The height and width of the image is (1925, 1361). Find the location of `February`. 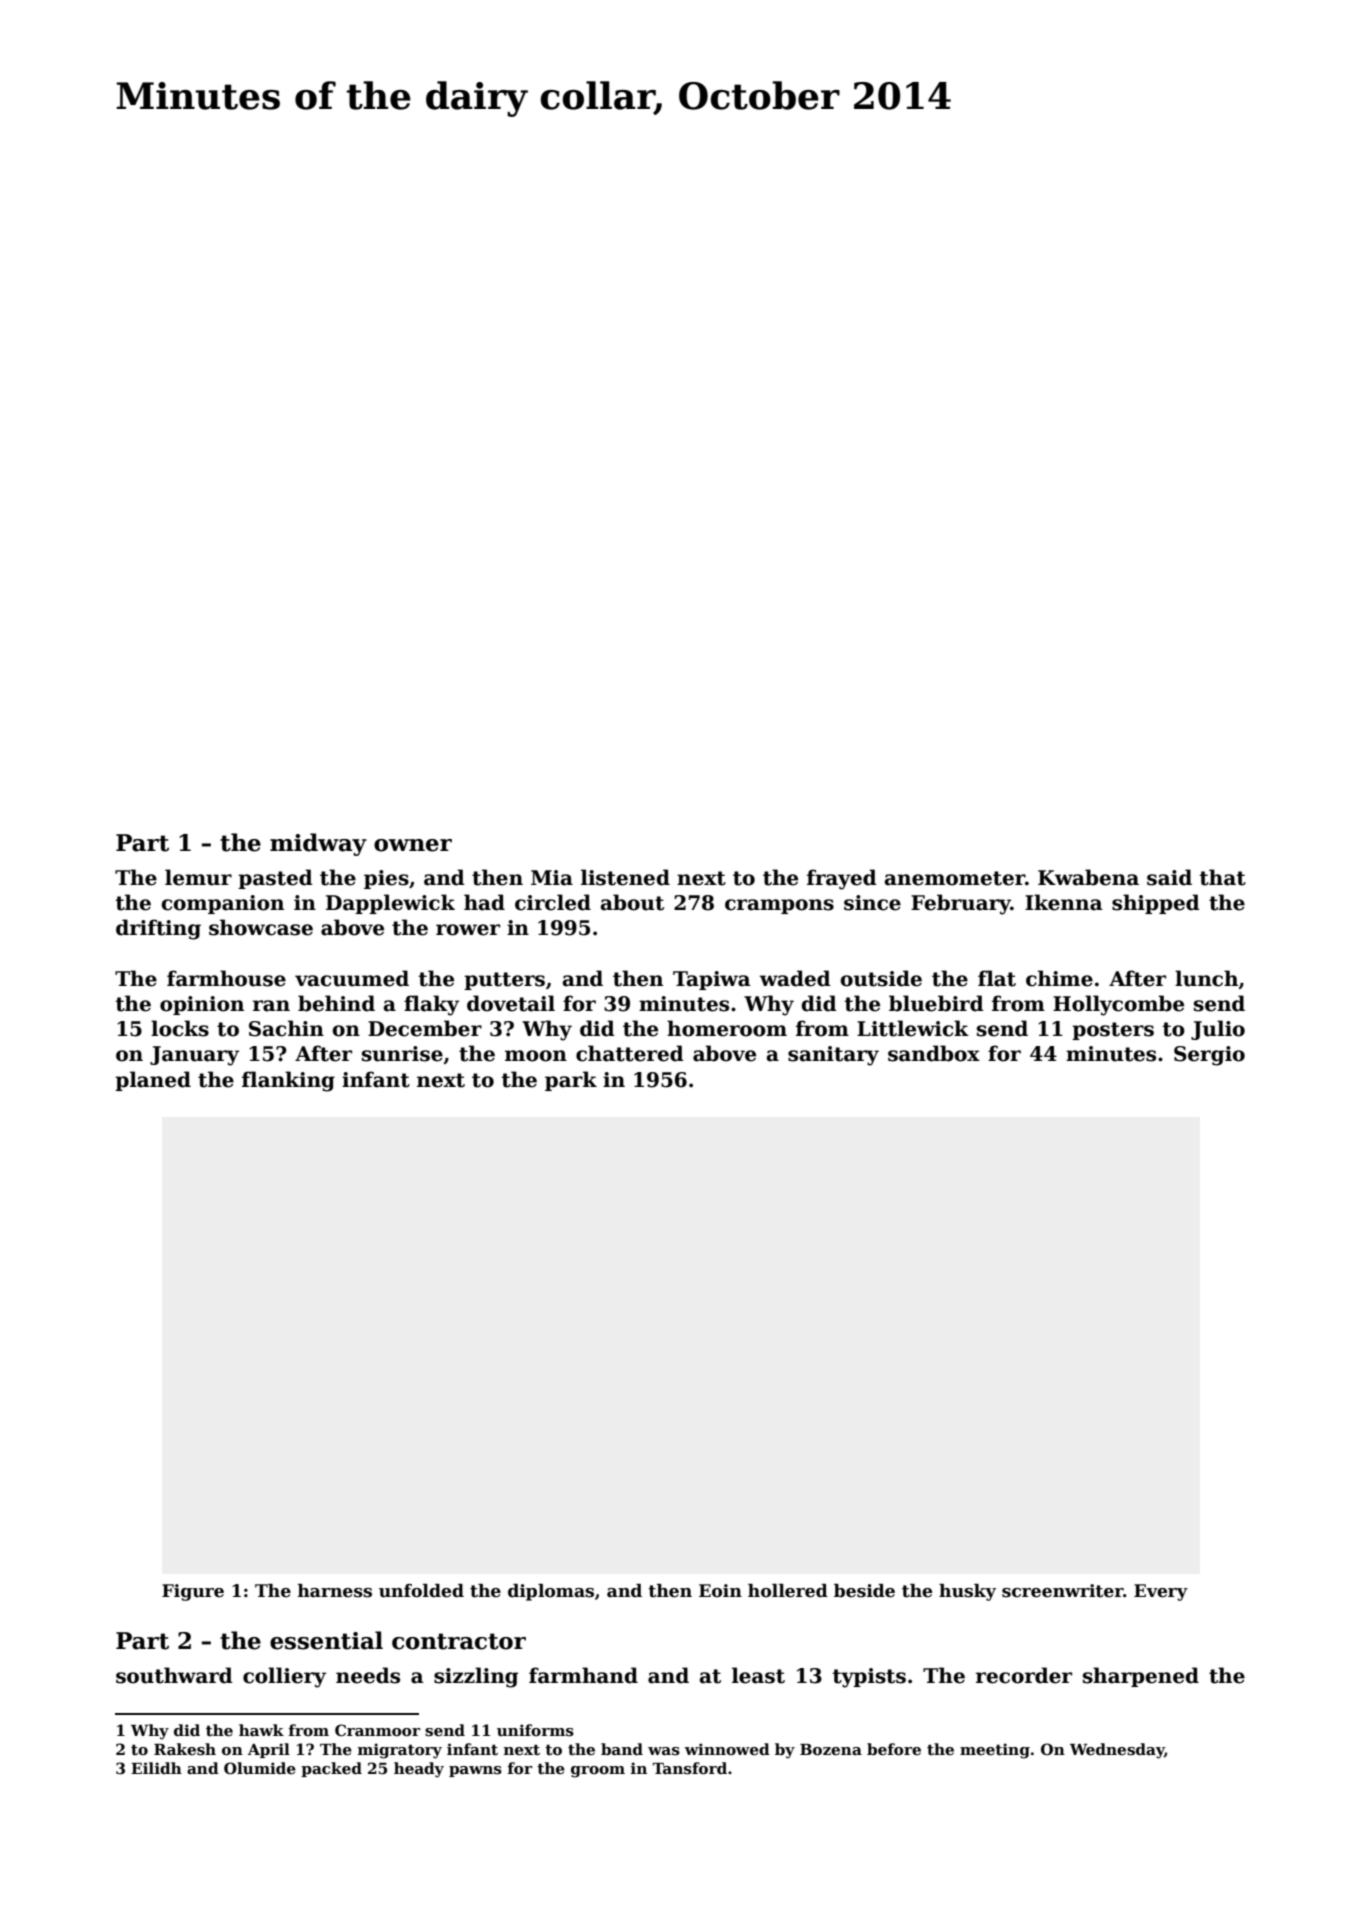

February is located at coordinates (961, 904).
